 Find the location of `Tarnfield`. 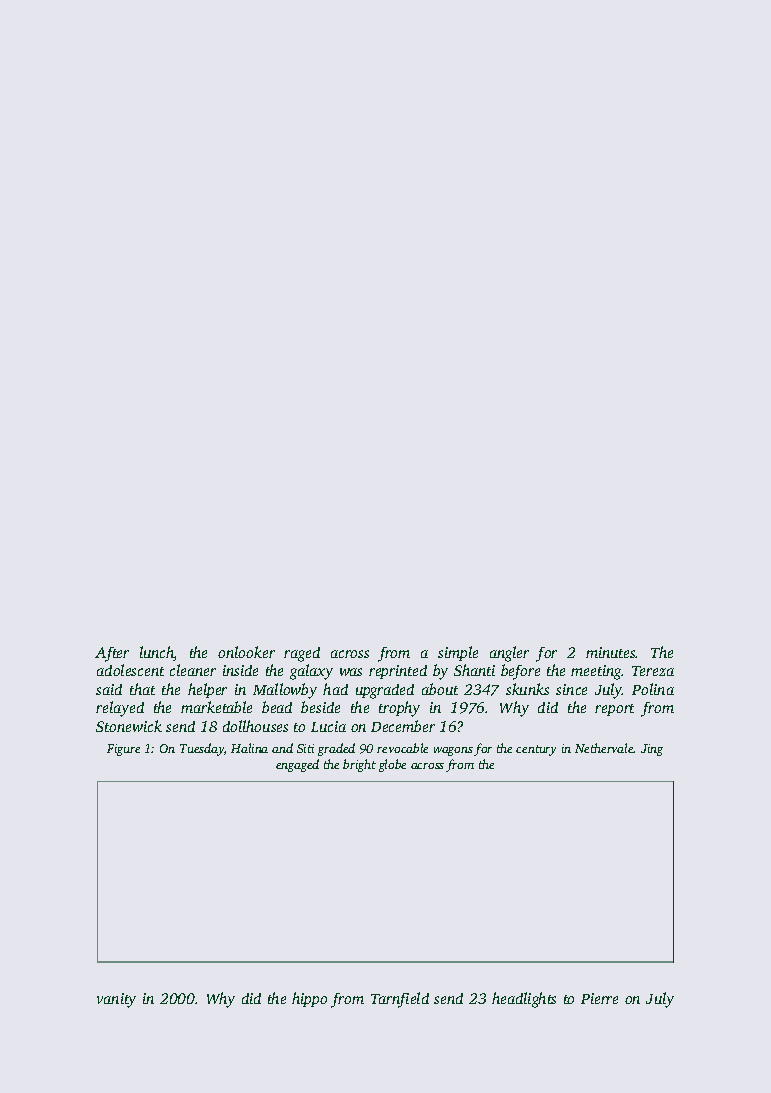

Tarnfield is located at coordinates (400, 1000).
